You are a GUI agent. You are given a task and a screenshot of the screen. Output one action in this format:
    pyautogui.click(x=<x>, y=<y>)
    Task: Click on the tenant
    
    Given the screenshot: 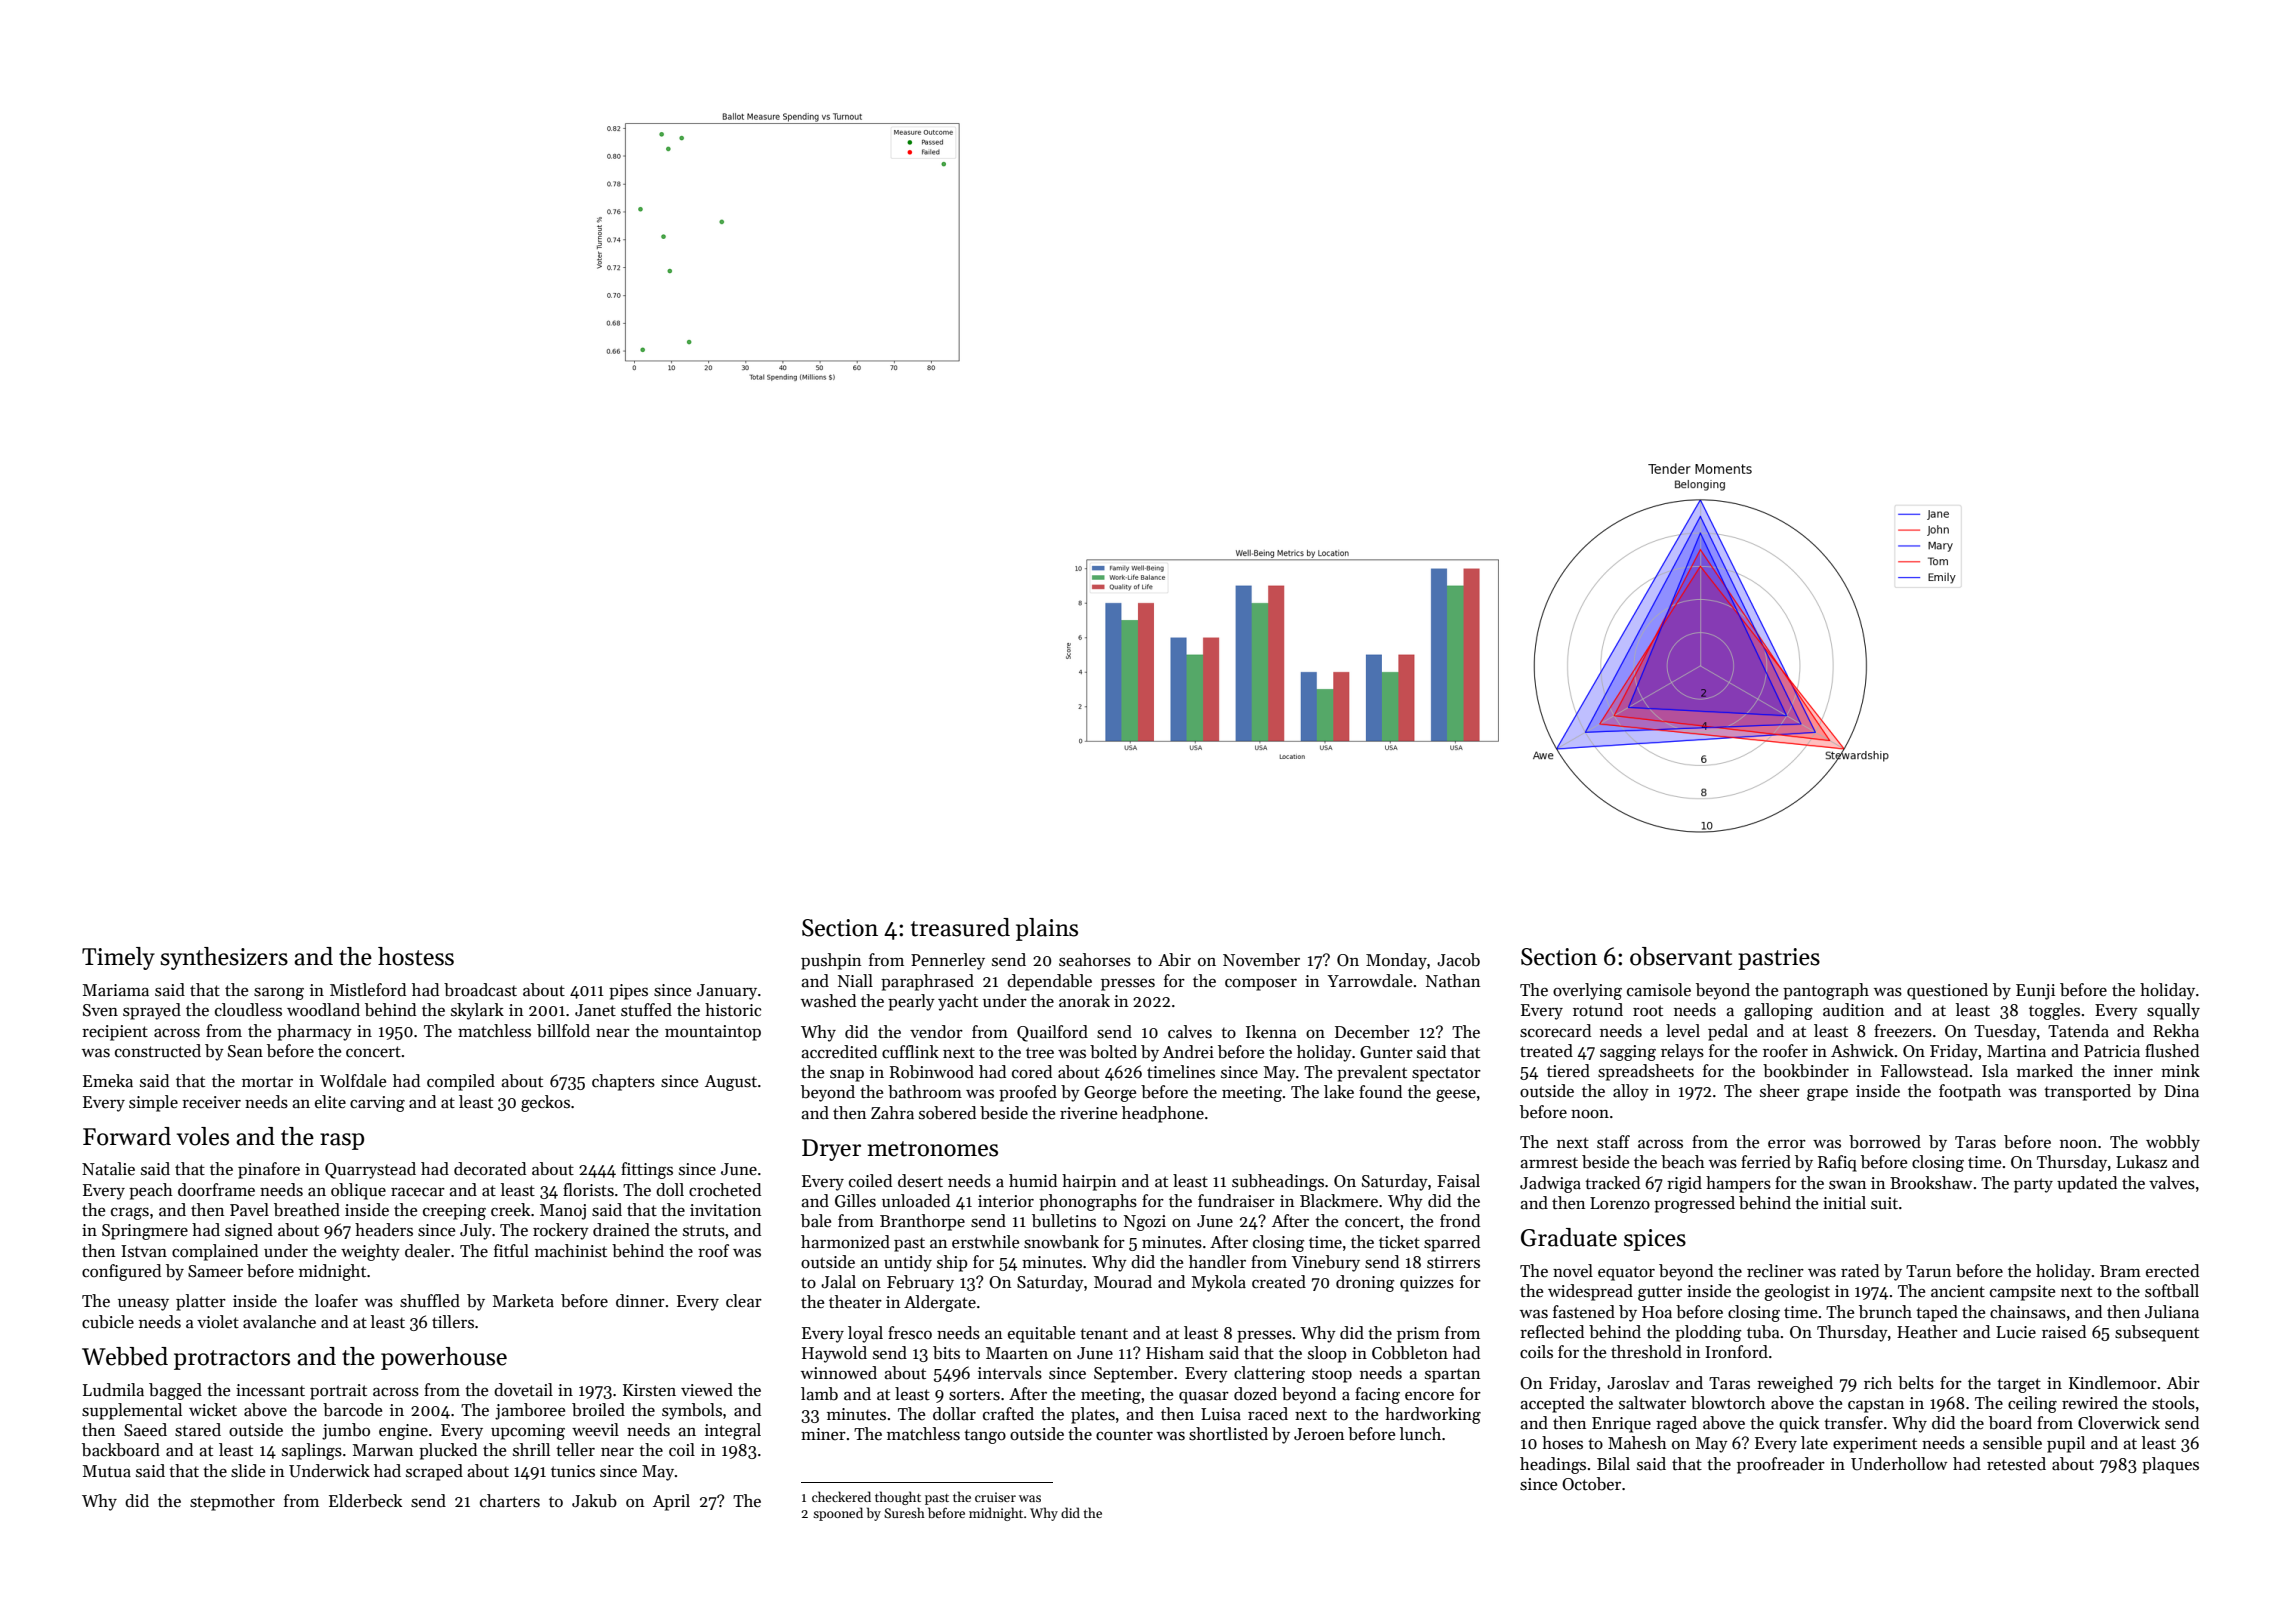 What is the action you would take?
    pyautogui.click(x=1104, y=1334)
